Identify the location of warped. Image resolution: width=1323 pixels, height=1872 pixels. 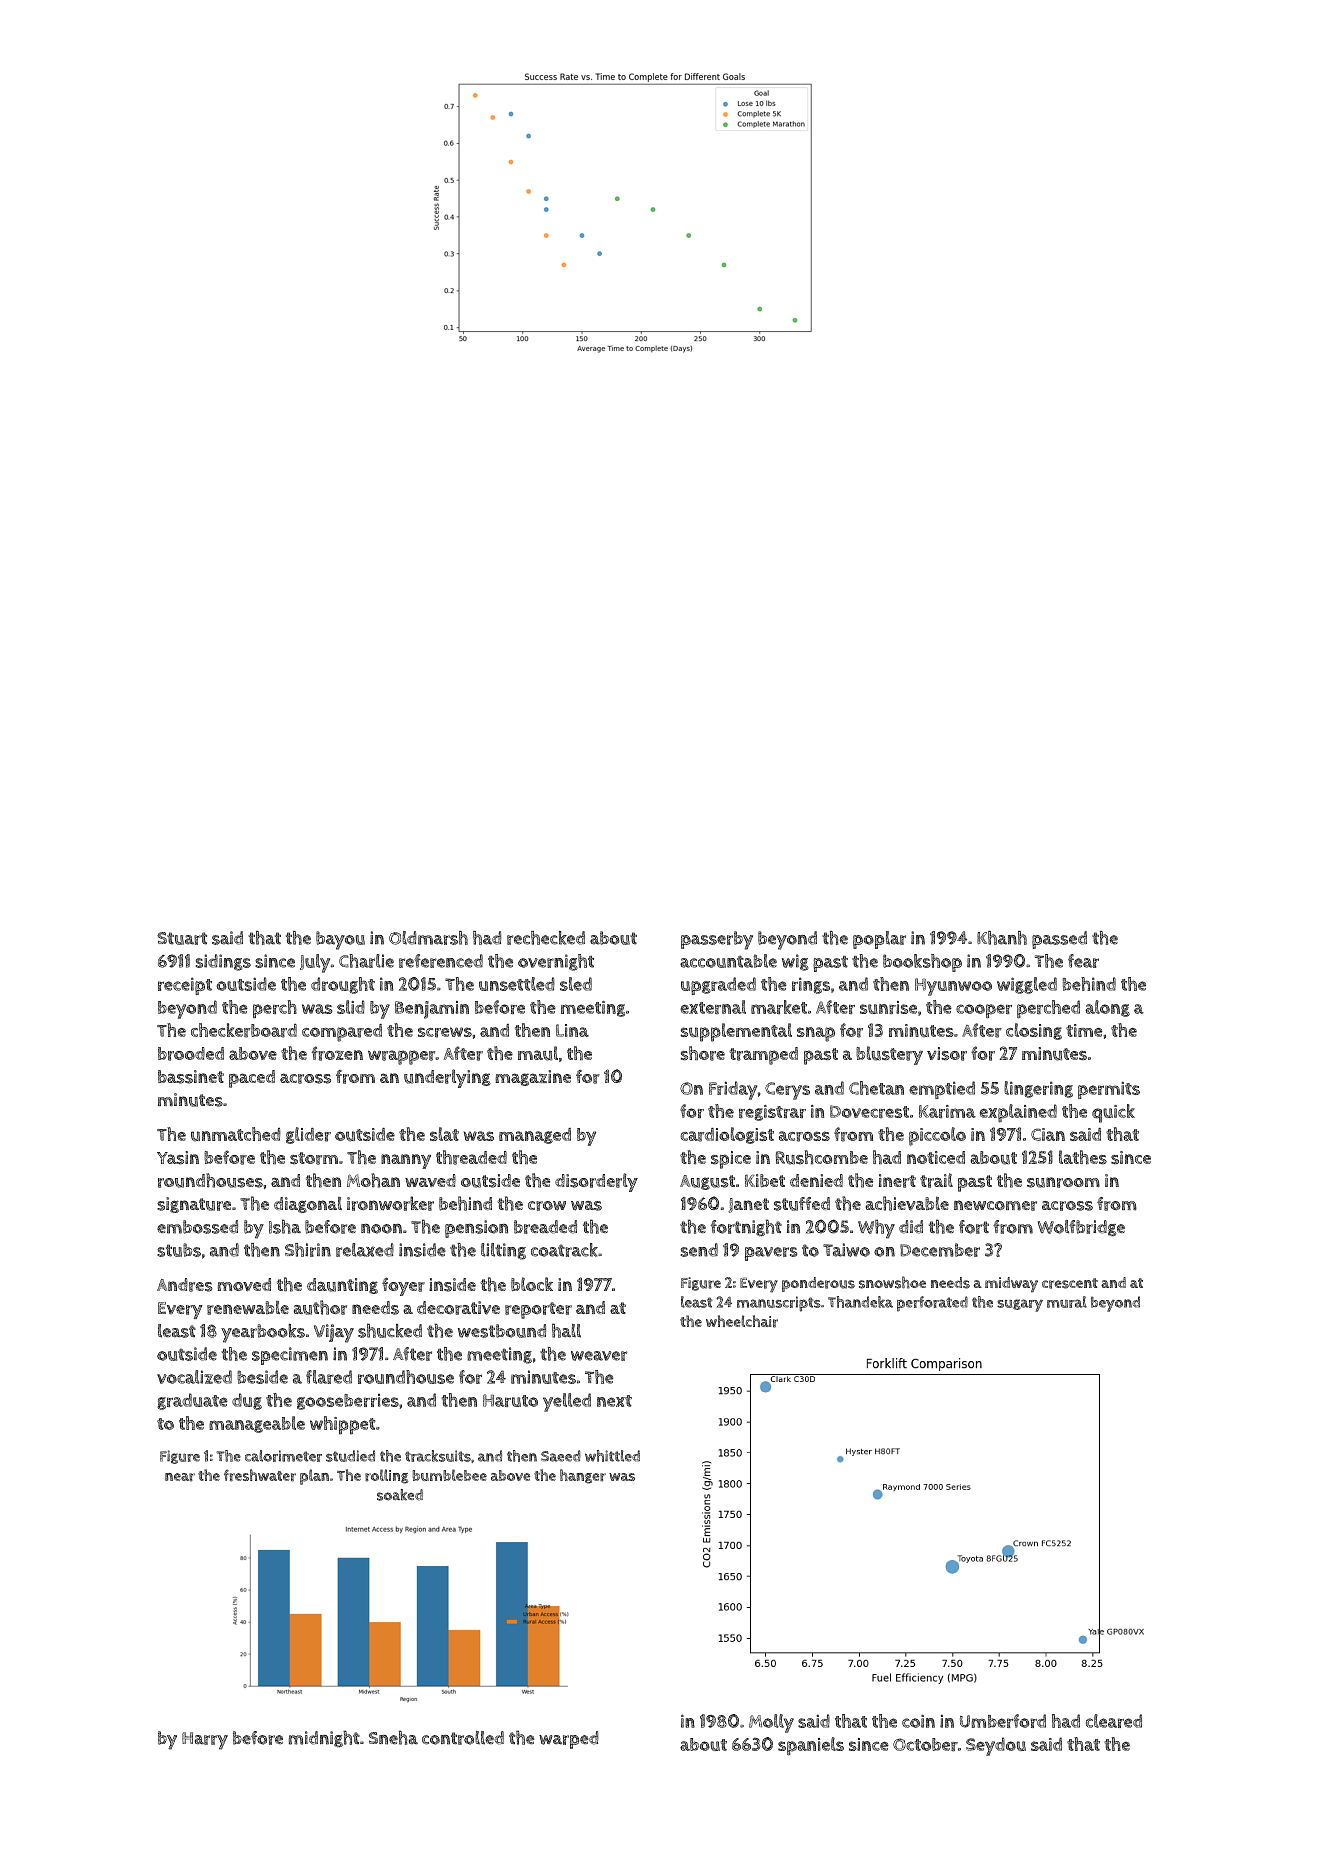
(569, 1740).
